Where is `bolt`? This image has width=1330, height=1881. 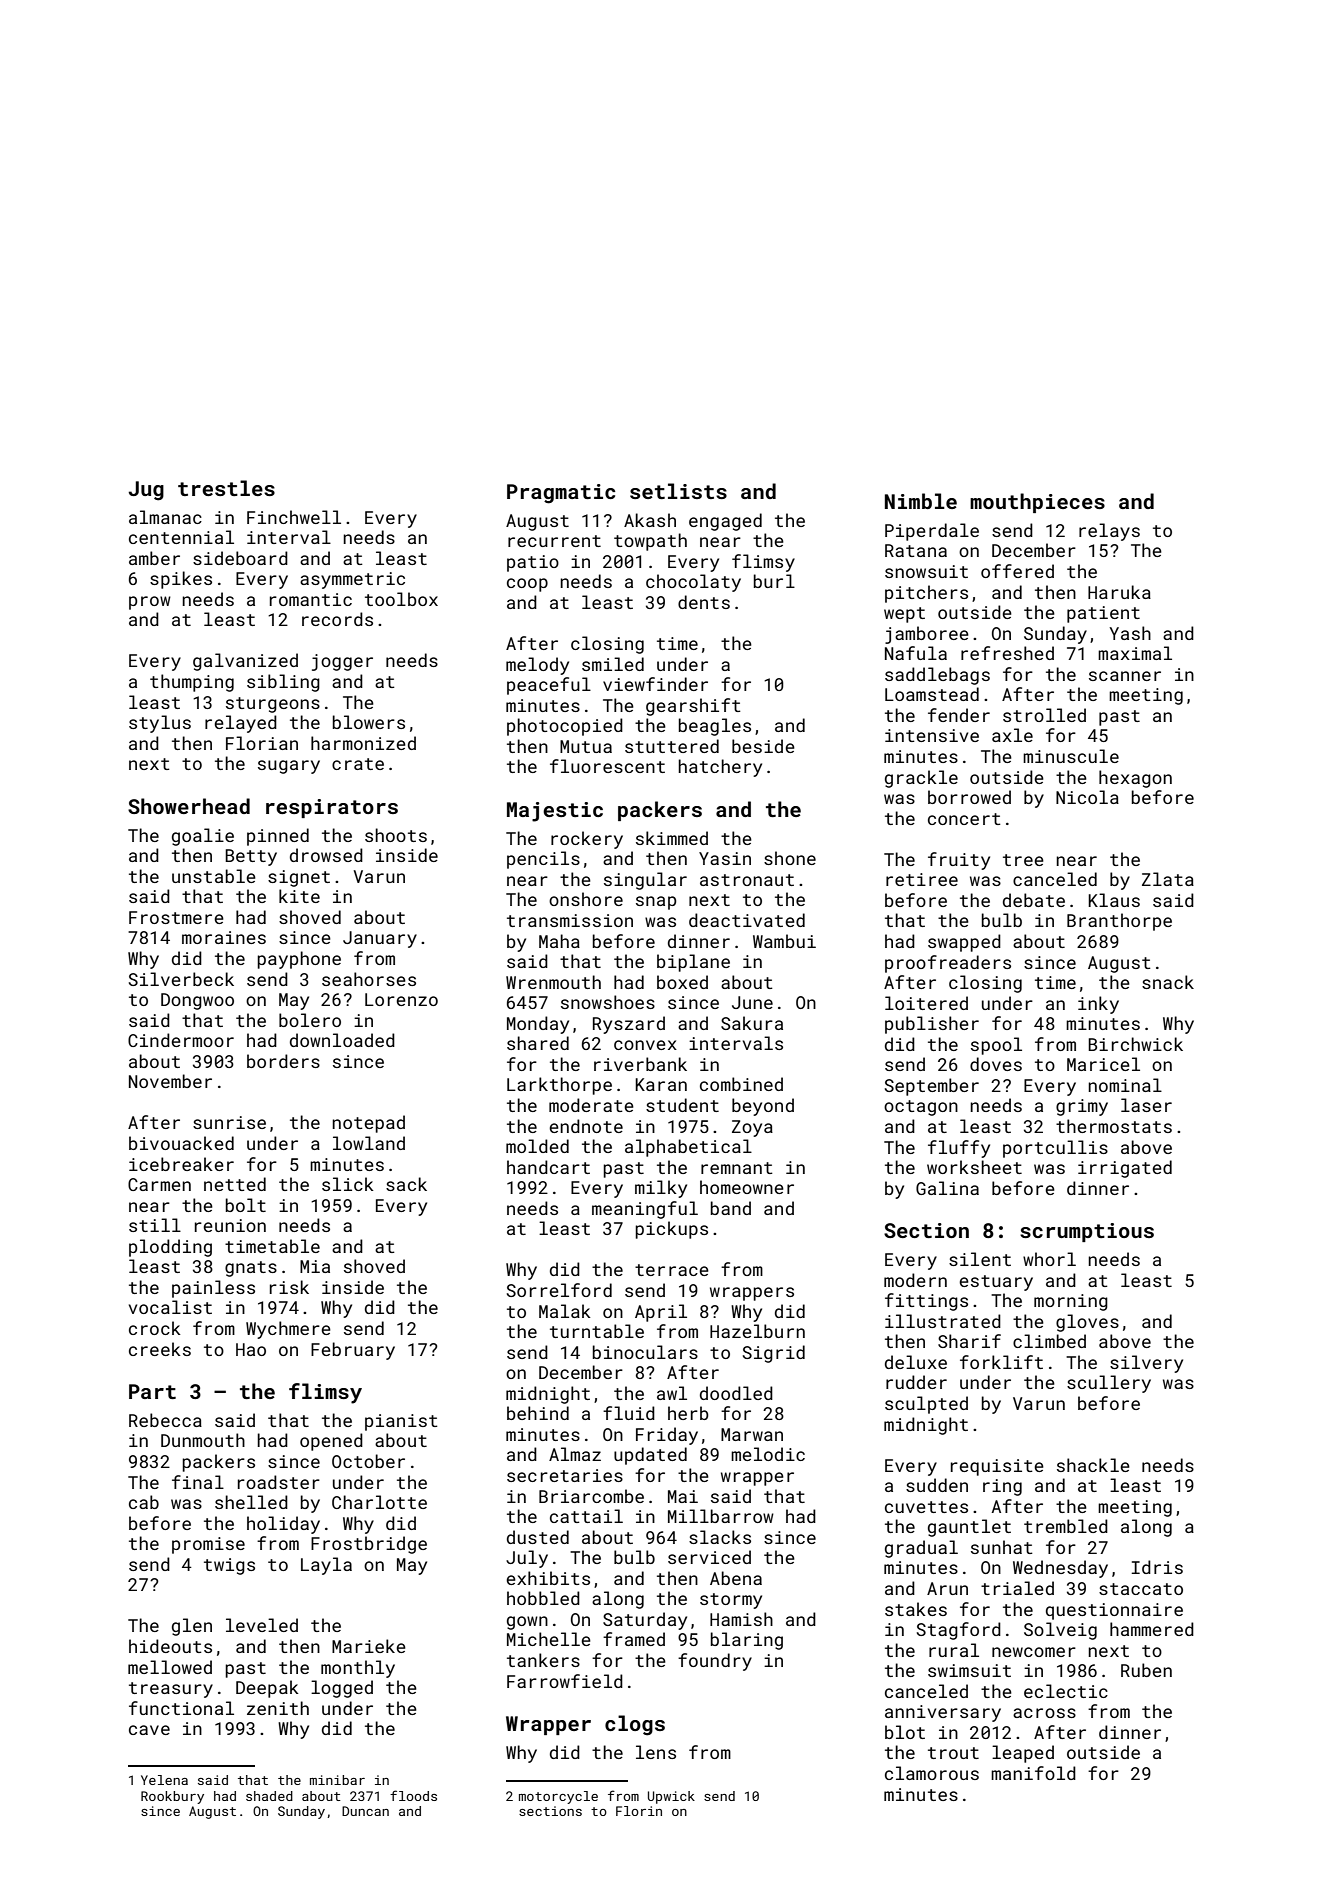 bolt is located at coordinates (246, 1205).
